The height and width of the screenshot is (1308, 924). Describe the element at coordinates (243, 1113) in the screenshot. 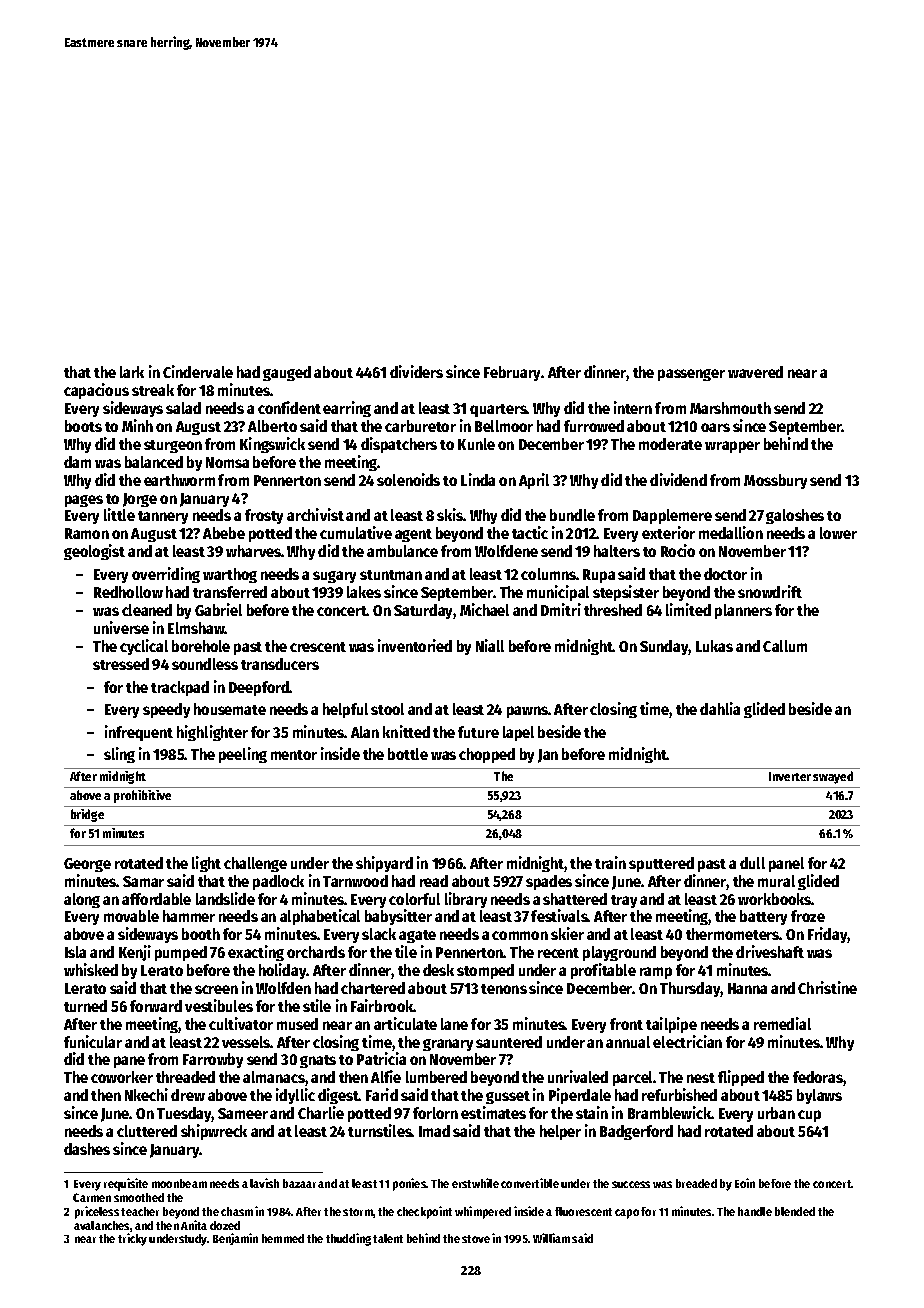

I see `Sameer` at that location.
